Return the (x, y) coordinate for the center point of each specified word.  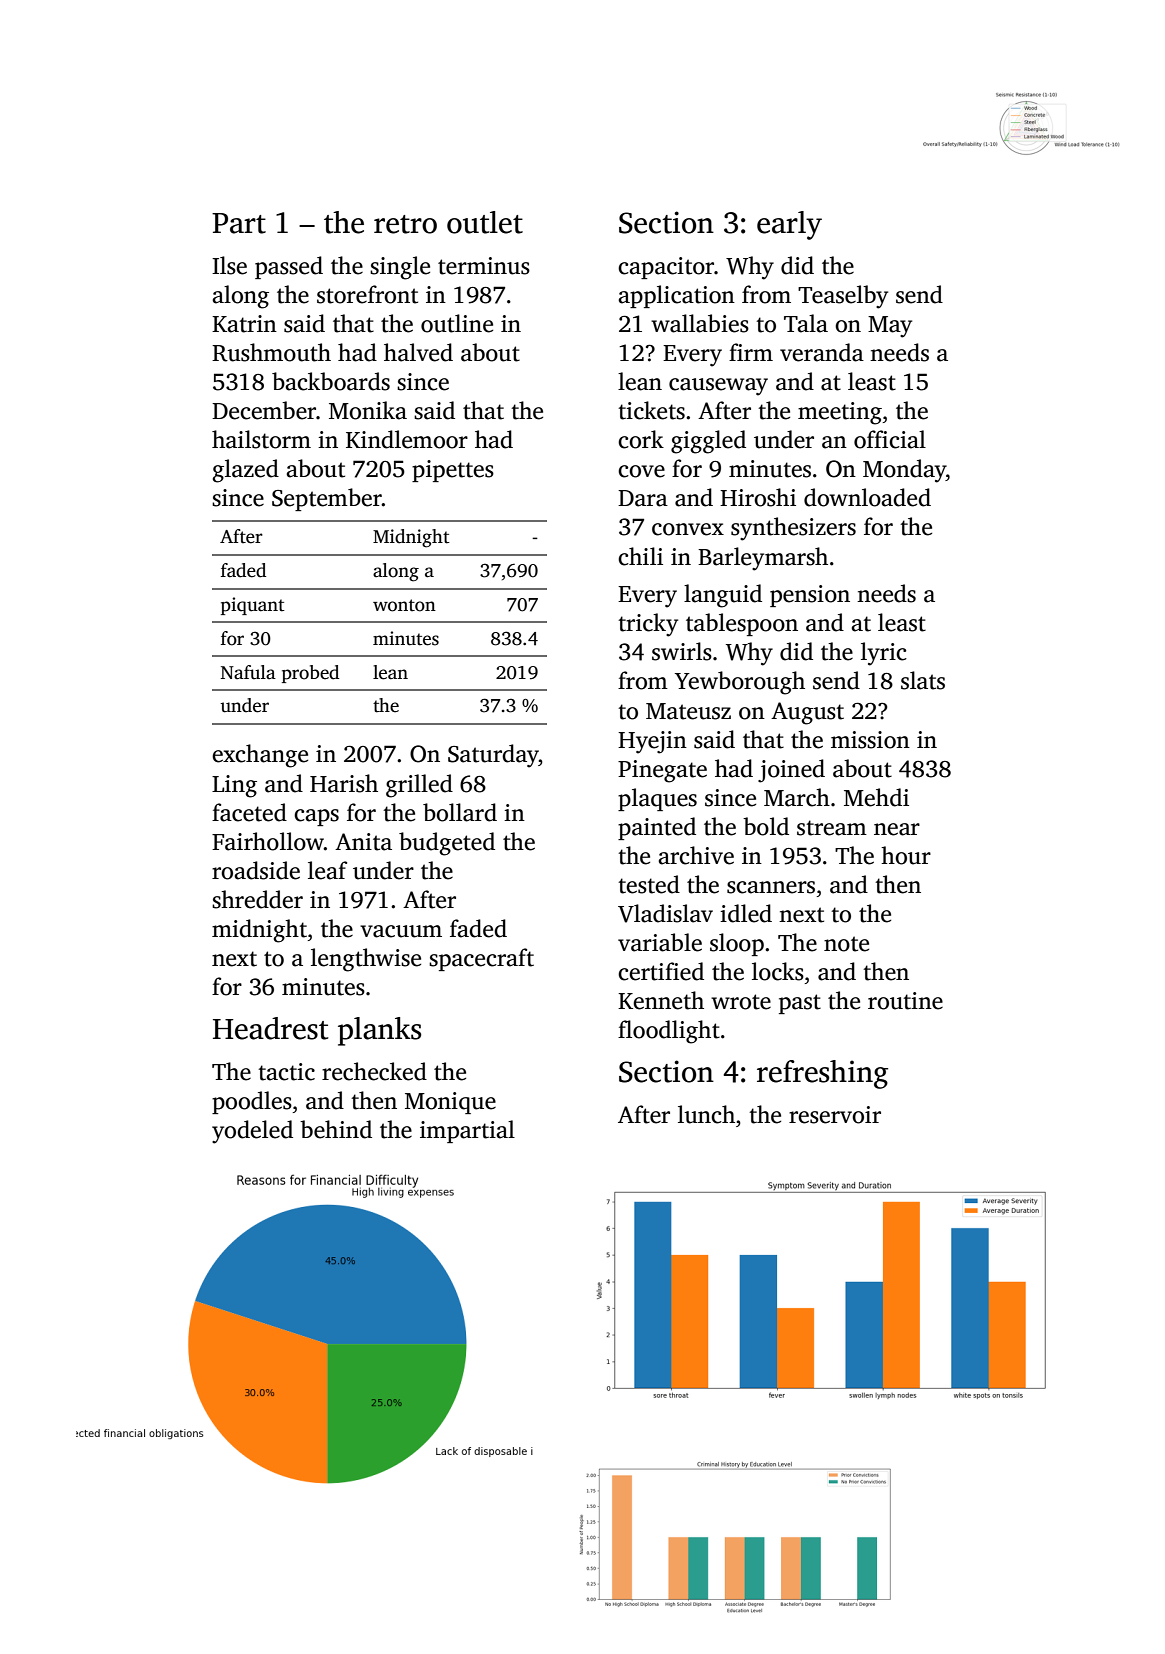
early (789, 225)
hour (906, 855)
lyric (884, 654)
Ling (234, 786)
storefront (367, 294)
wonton (404, 605)
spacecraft (481, 959)
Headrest (270, 1028)
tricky (648, 625)
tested (649, 884)
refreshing (822, 1074)
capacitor (666, 268)
